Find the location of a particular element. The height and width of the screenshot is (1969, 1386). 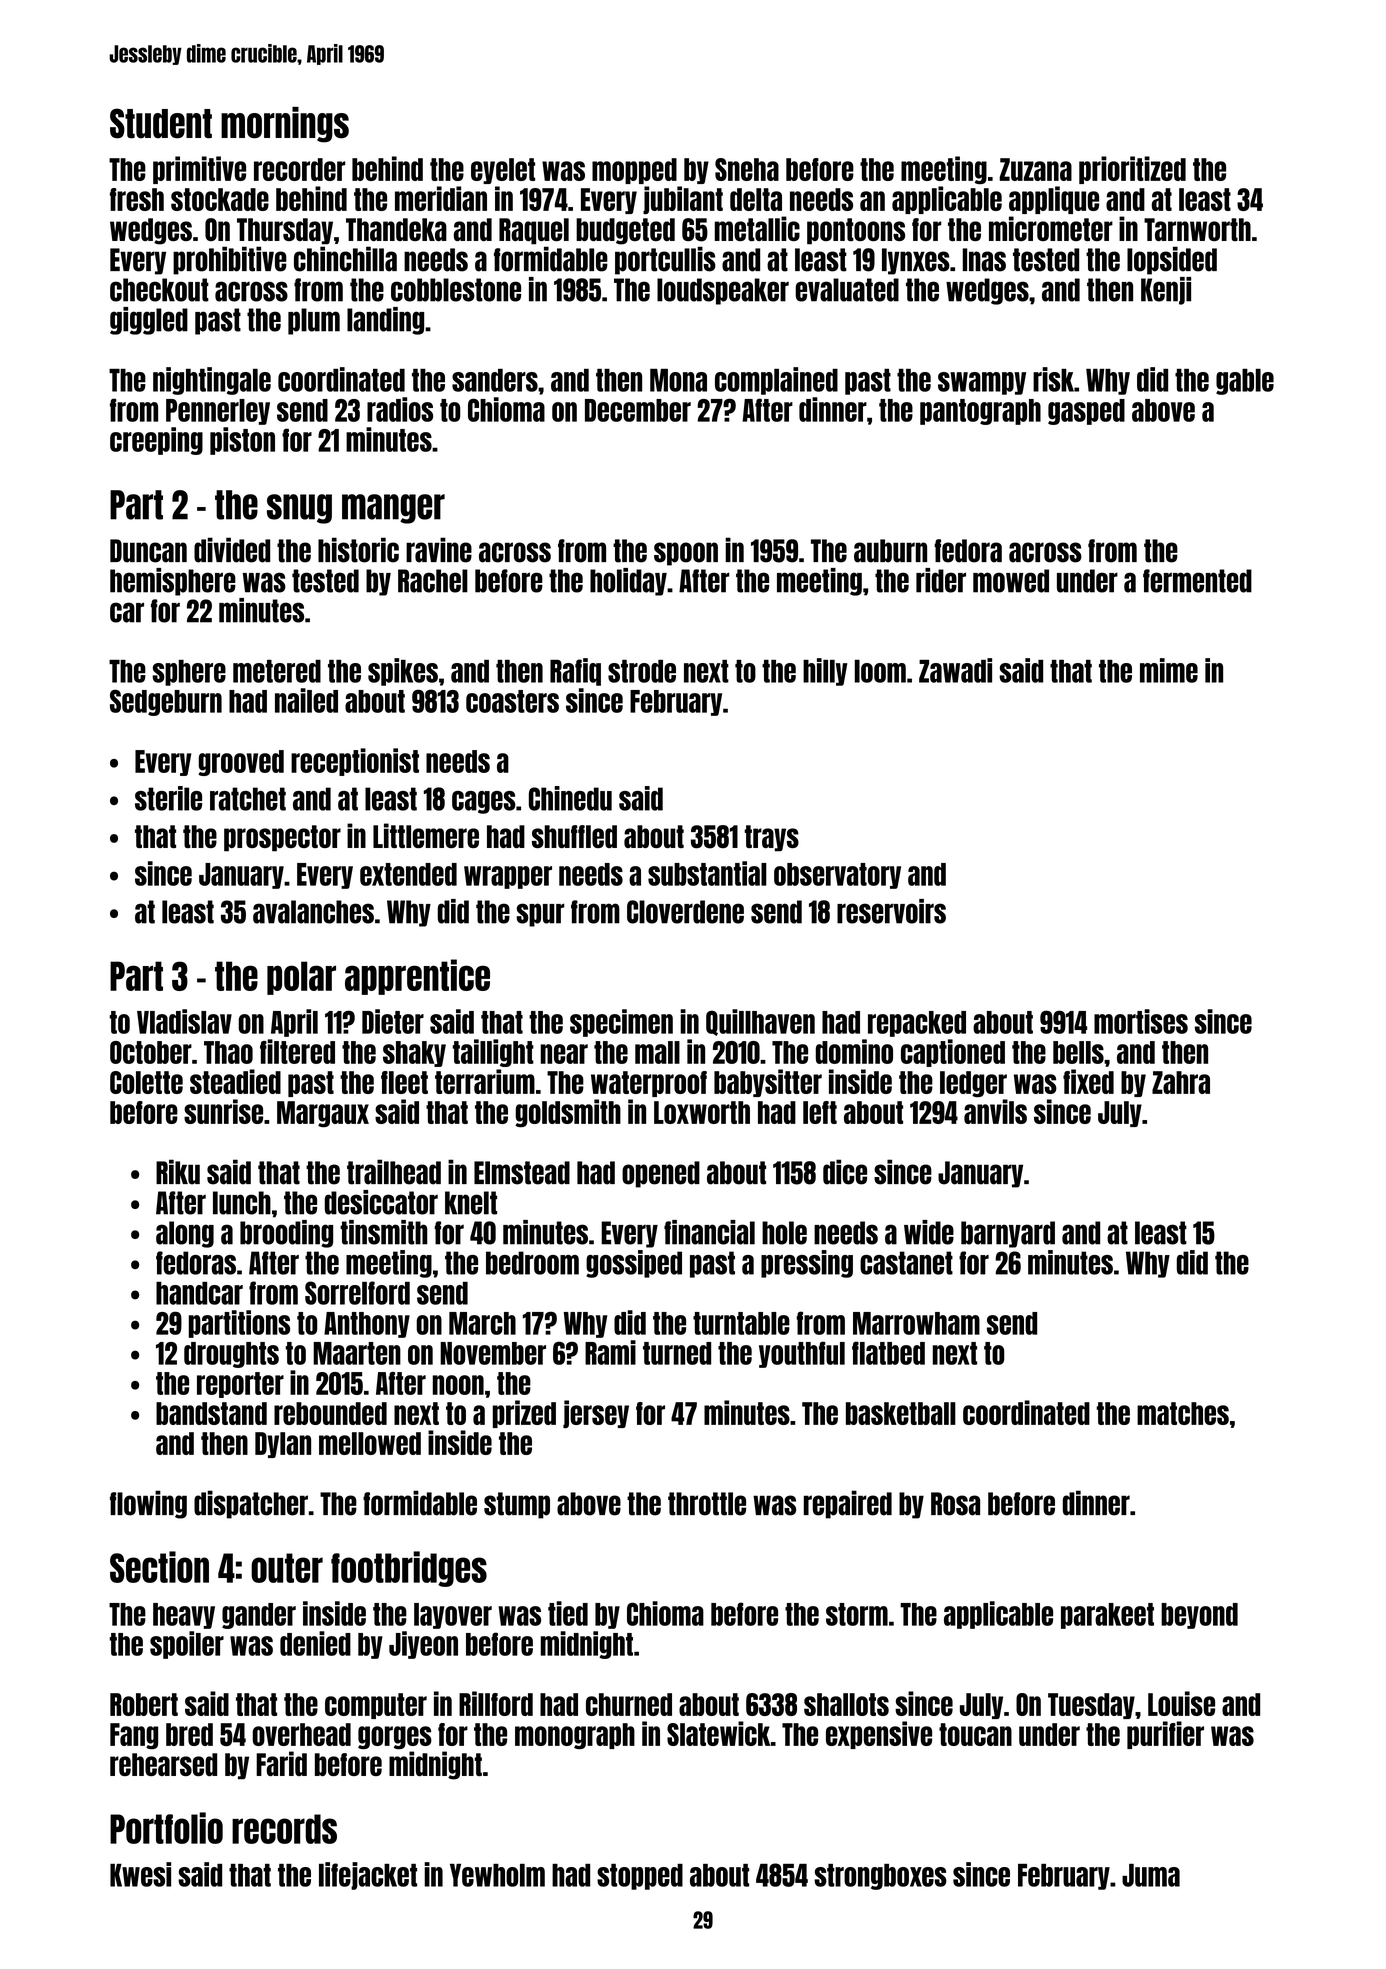

mopped is located at coordinates (634, 171).
